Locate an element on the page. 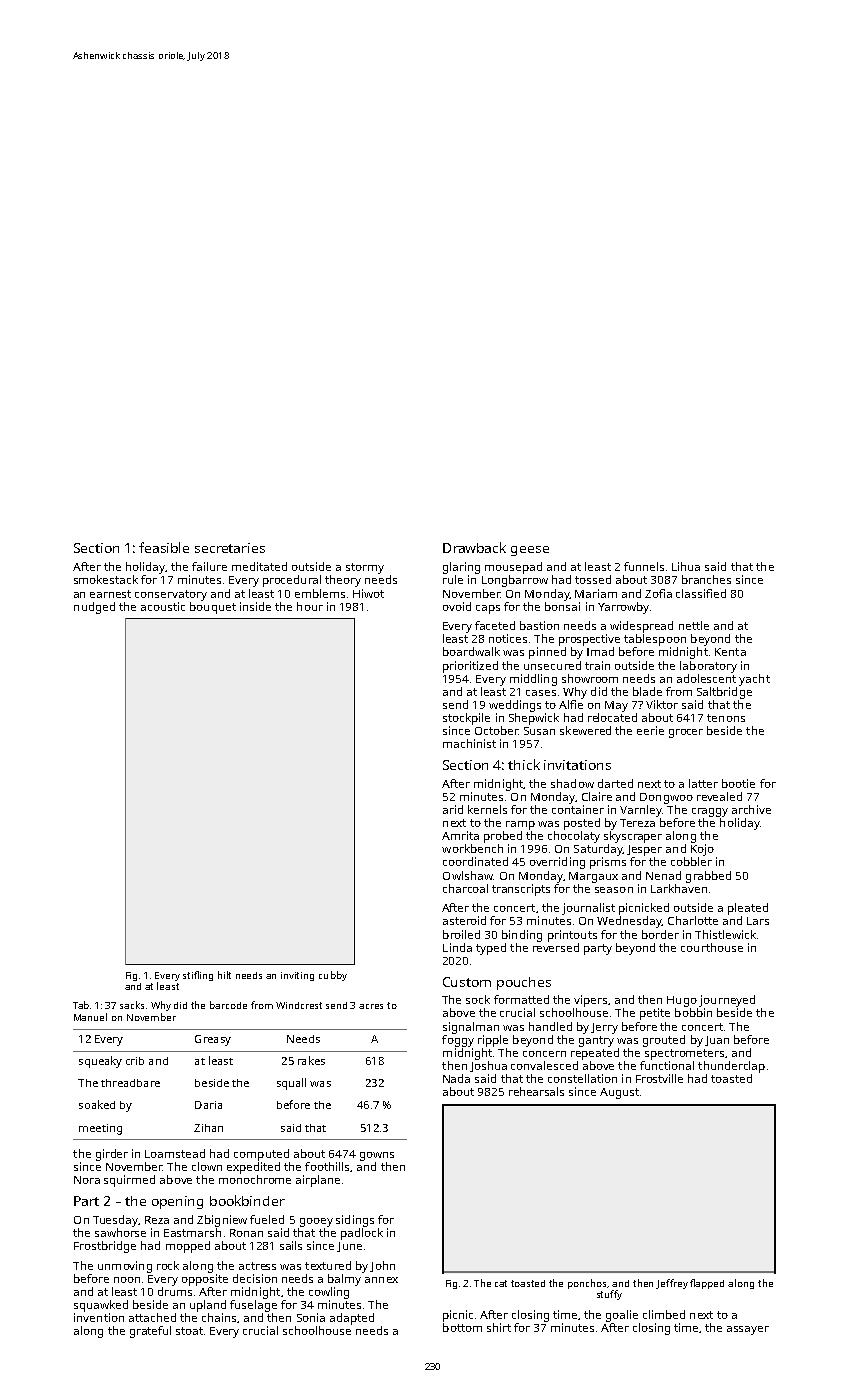  smokestack is located at coordinates (106, 579).
